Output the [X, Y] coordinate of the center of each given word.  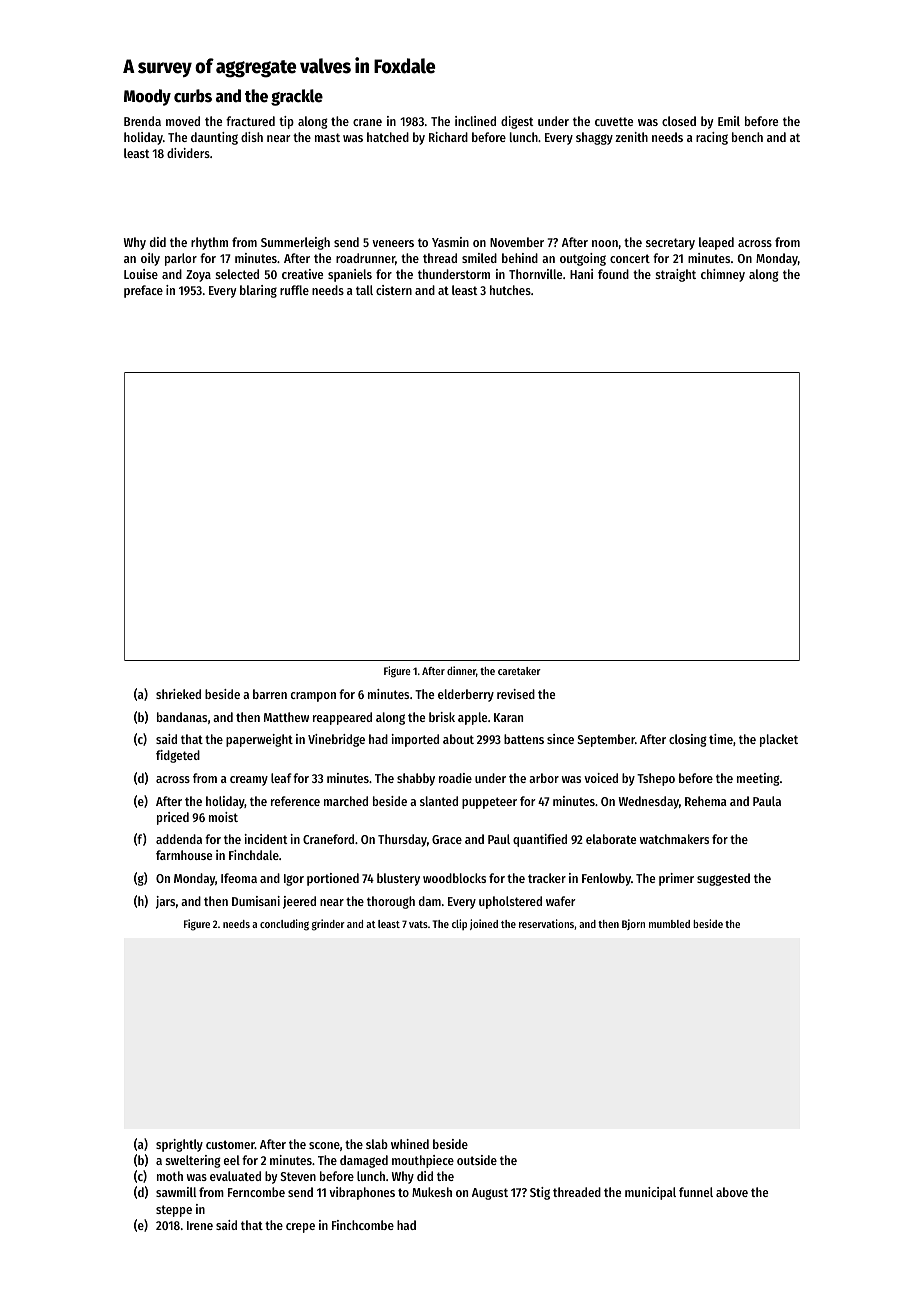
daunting [214, 138]
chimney [723, 275]
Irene [200, 1225]
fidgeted [178, 756]
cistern [394, 290]
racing [712, 138]
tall [364, 290]
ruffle [294, 290]
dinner [461, 670]
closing [688, 740]
